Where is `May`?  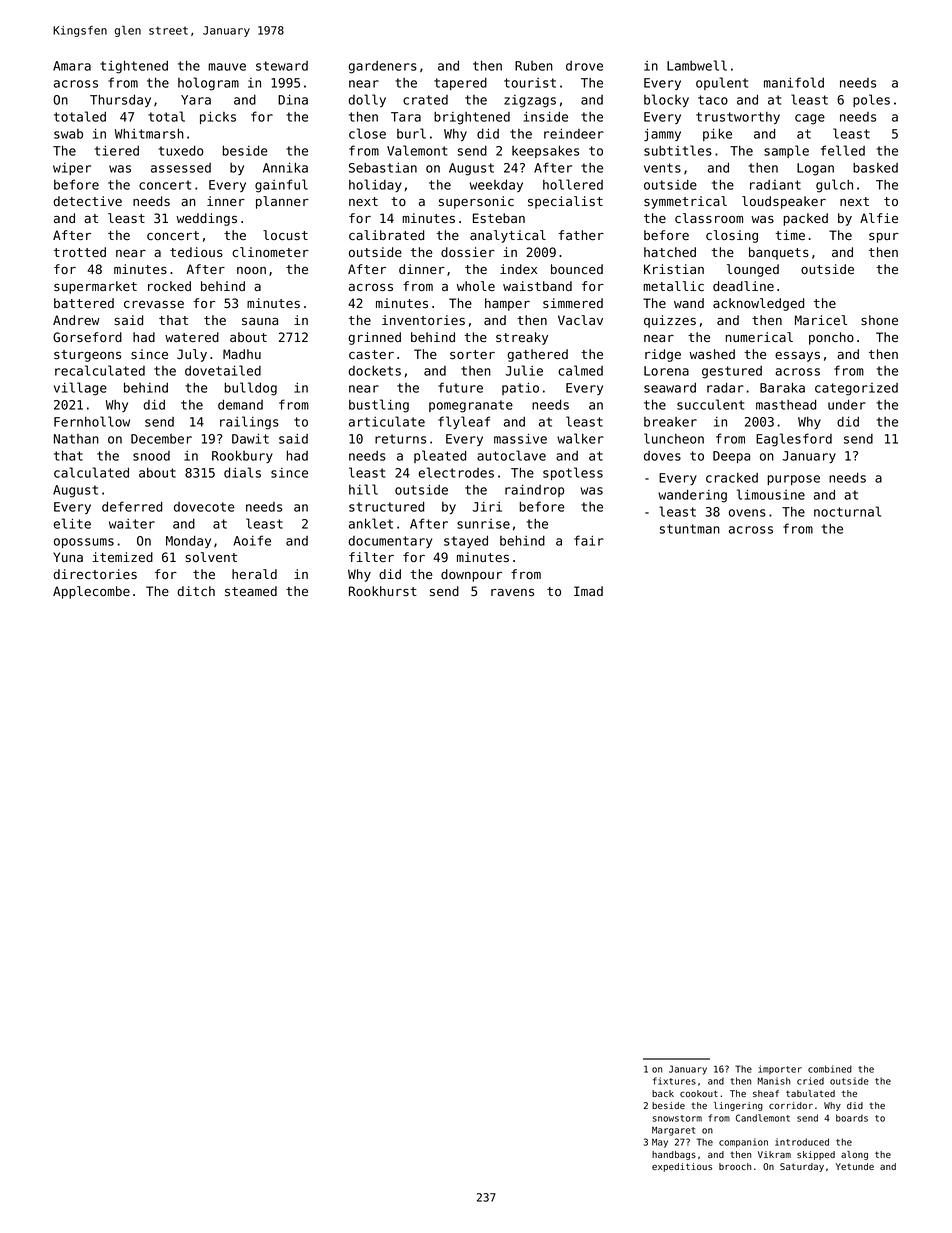
May is located at coordinates (660, 1143).
